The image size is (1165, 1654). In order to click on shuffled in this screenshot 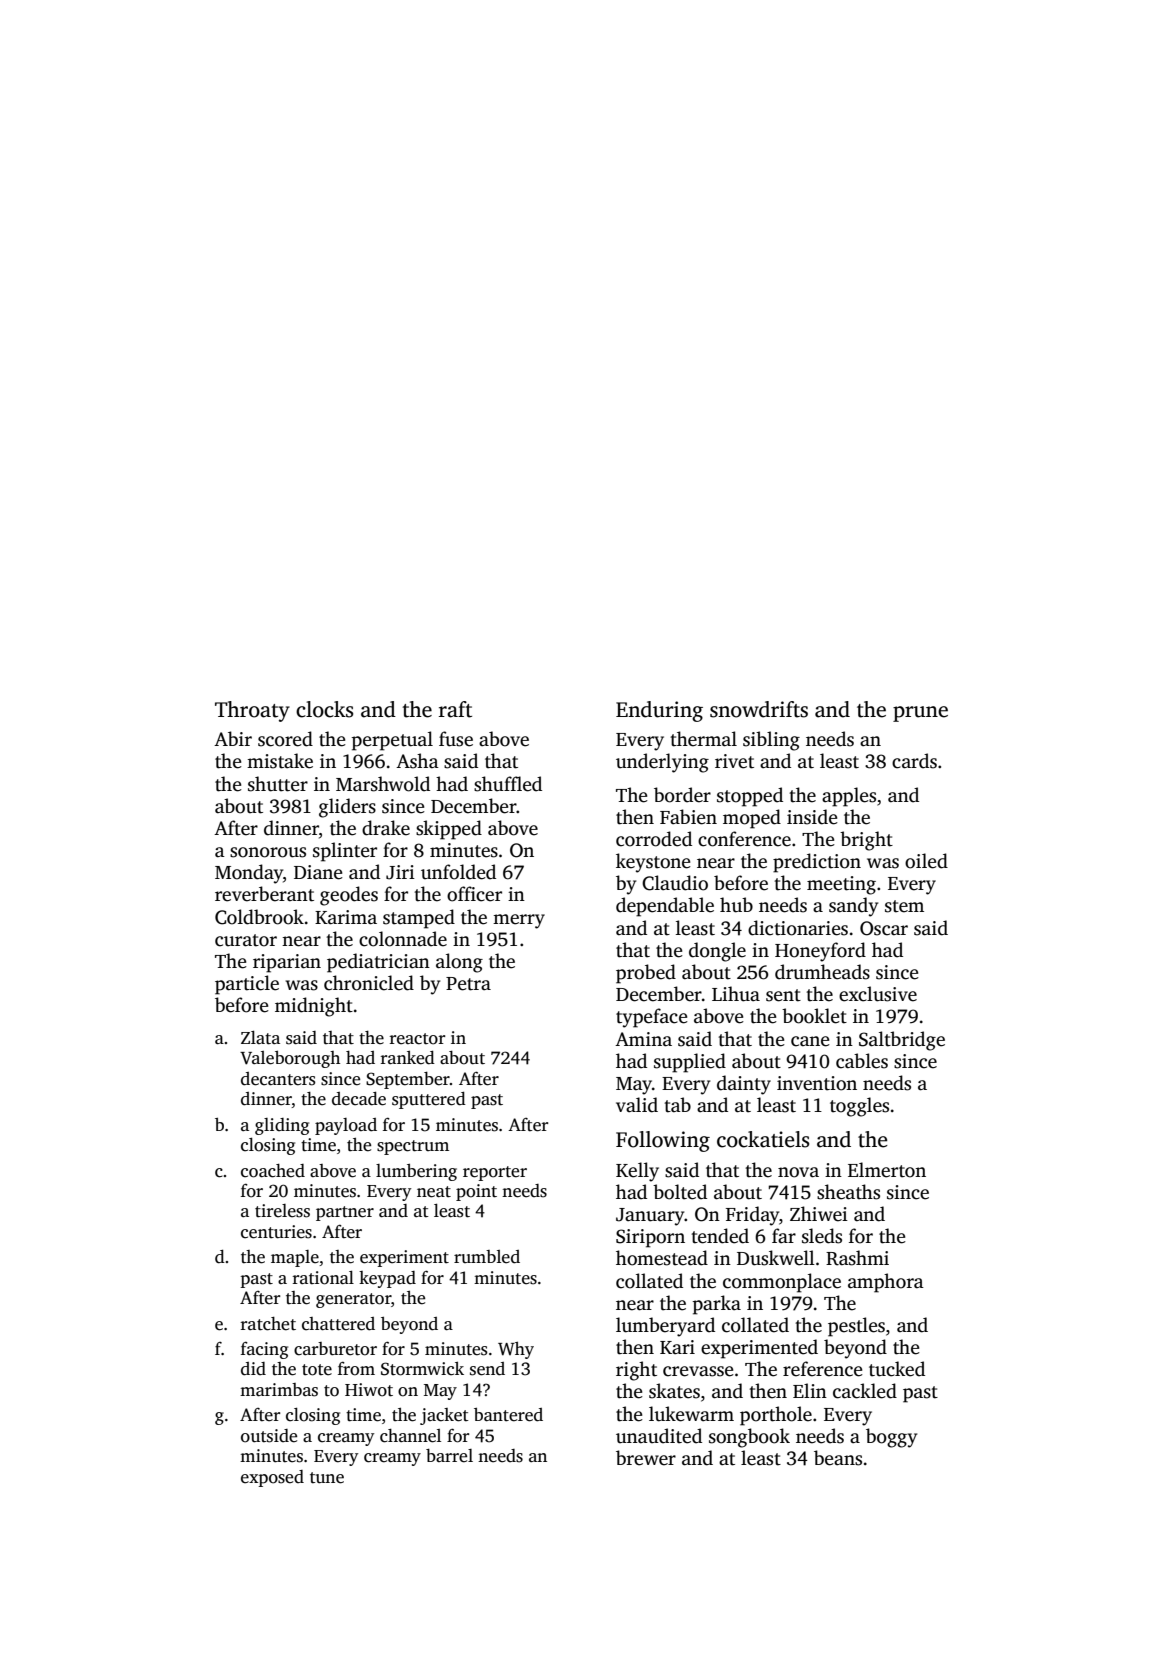, I will do `click(508, 784)`.
